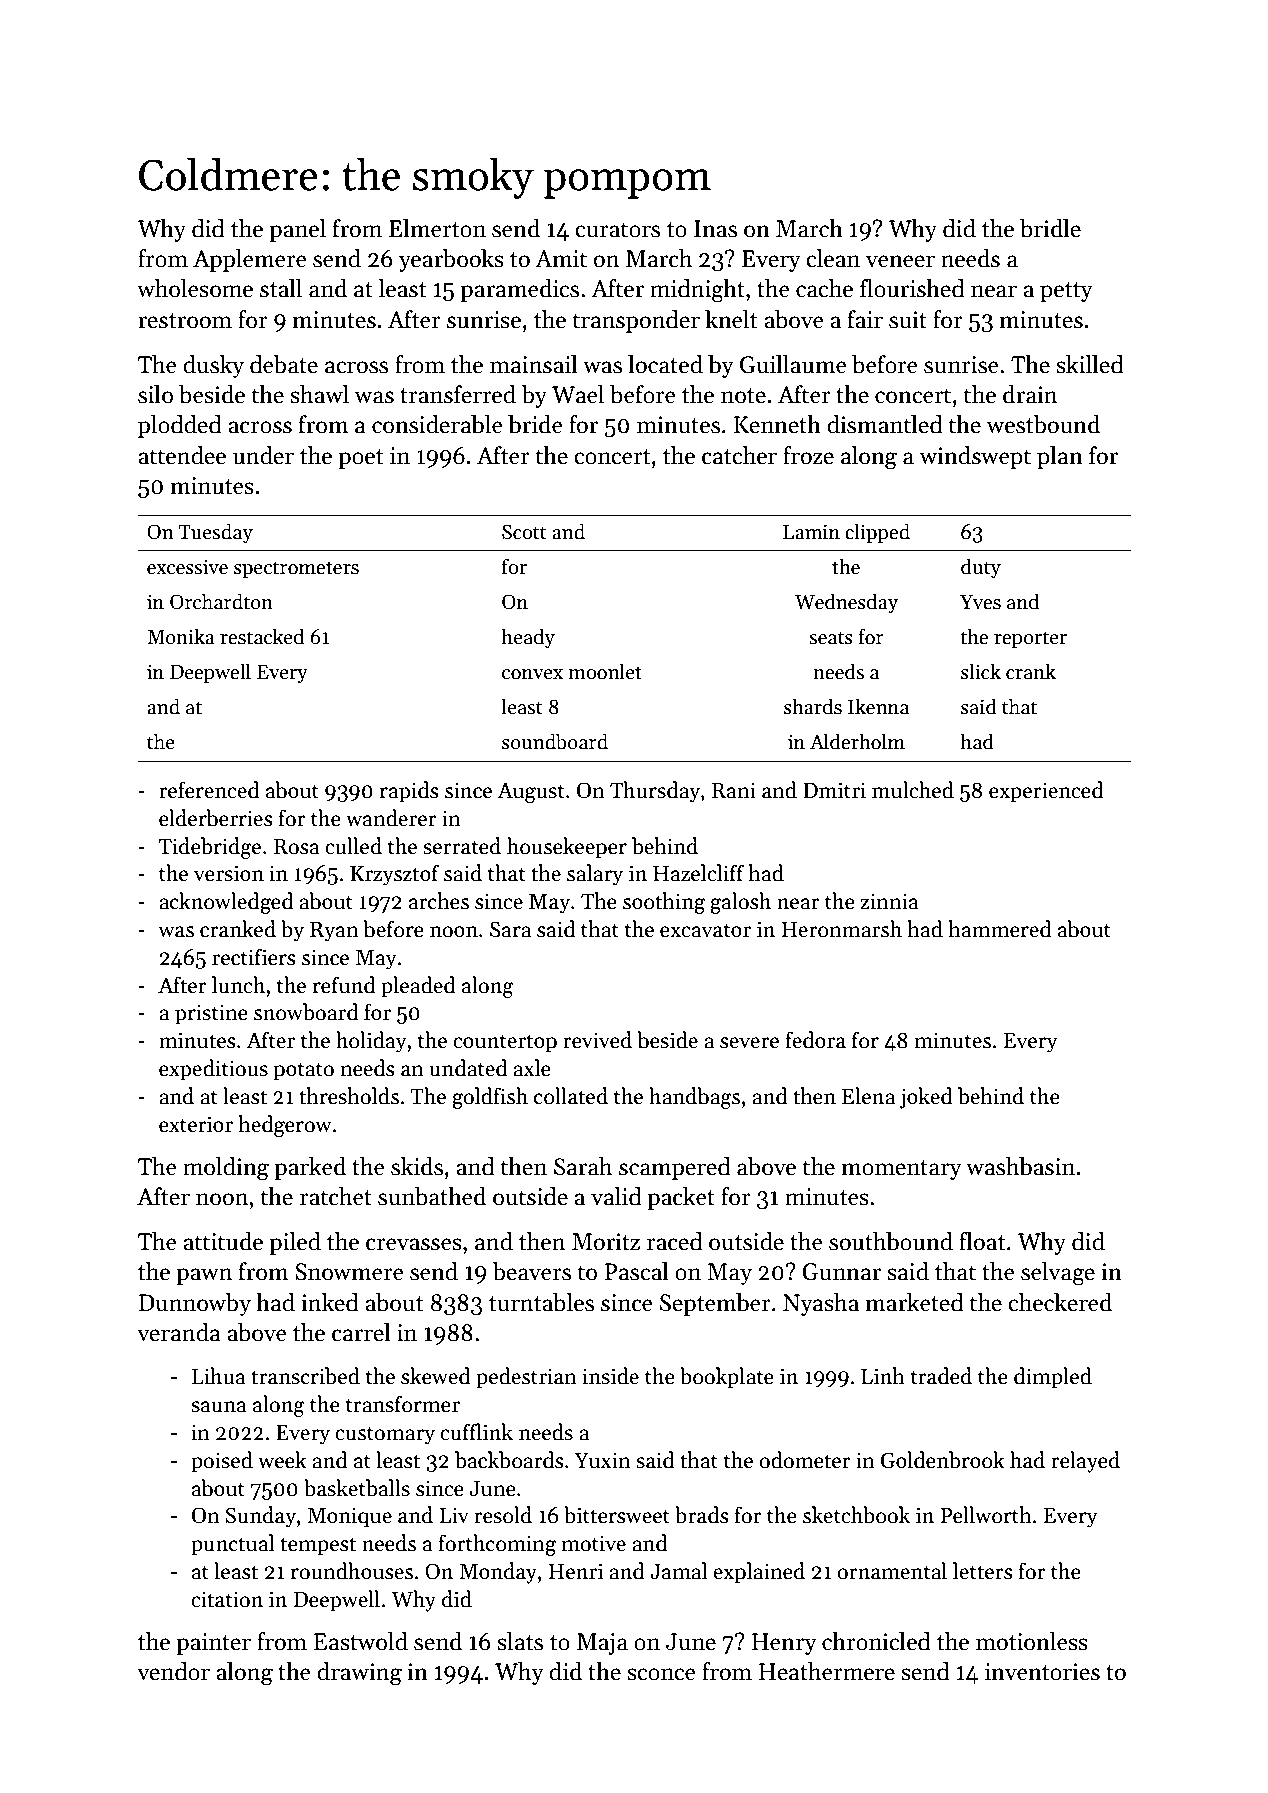 The image size is (1268, 1793). What do you see at coordinates (296, 569) in the page?
I see `spectrometers` at bounding box center [296, 569].
